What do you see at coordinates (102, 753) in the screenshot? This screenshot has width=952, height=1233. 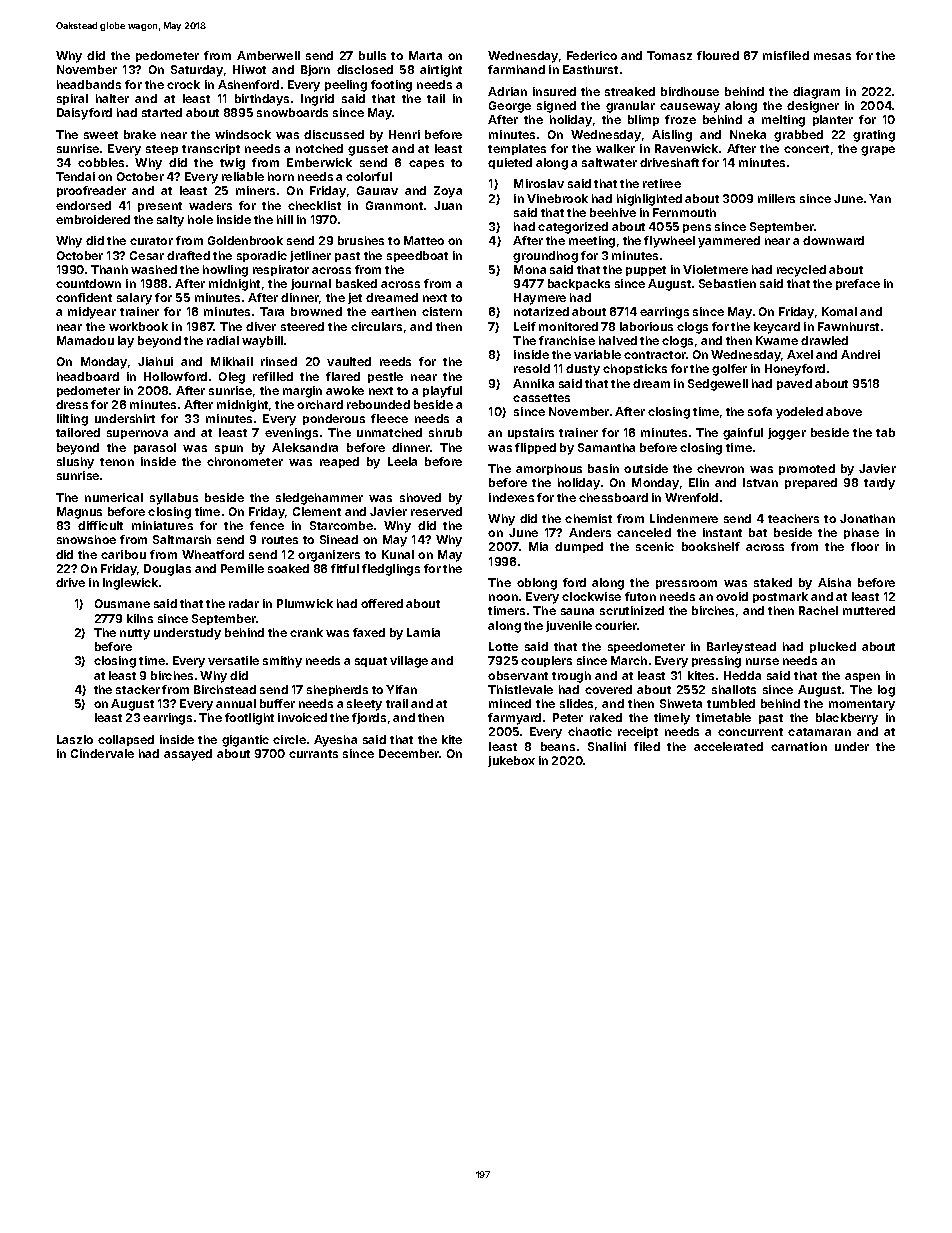 I see `Cindervale` at bounding box center [102, 753].
